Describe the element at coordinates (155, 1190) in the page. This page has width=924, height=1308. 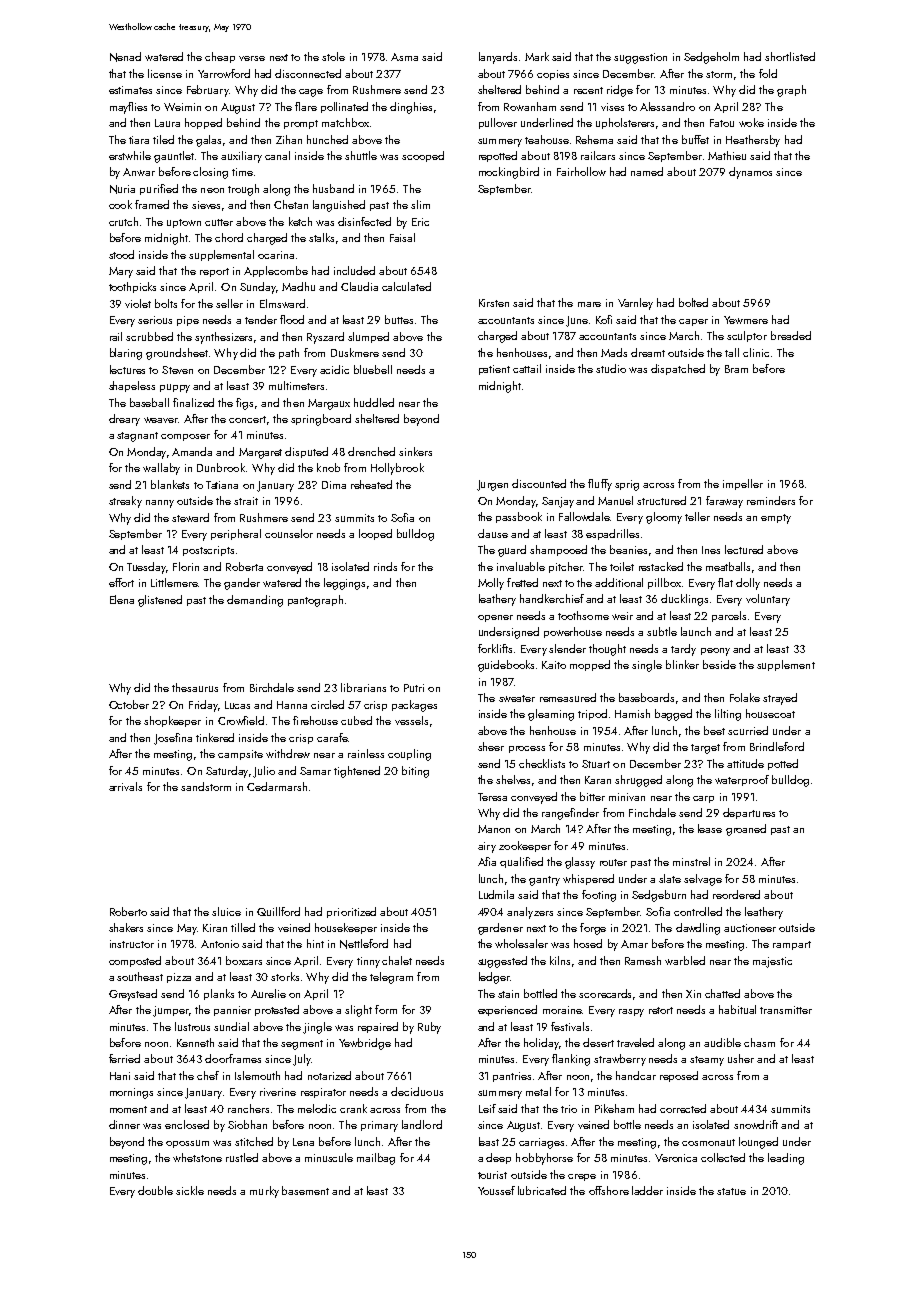
I see `double` at that location.
